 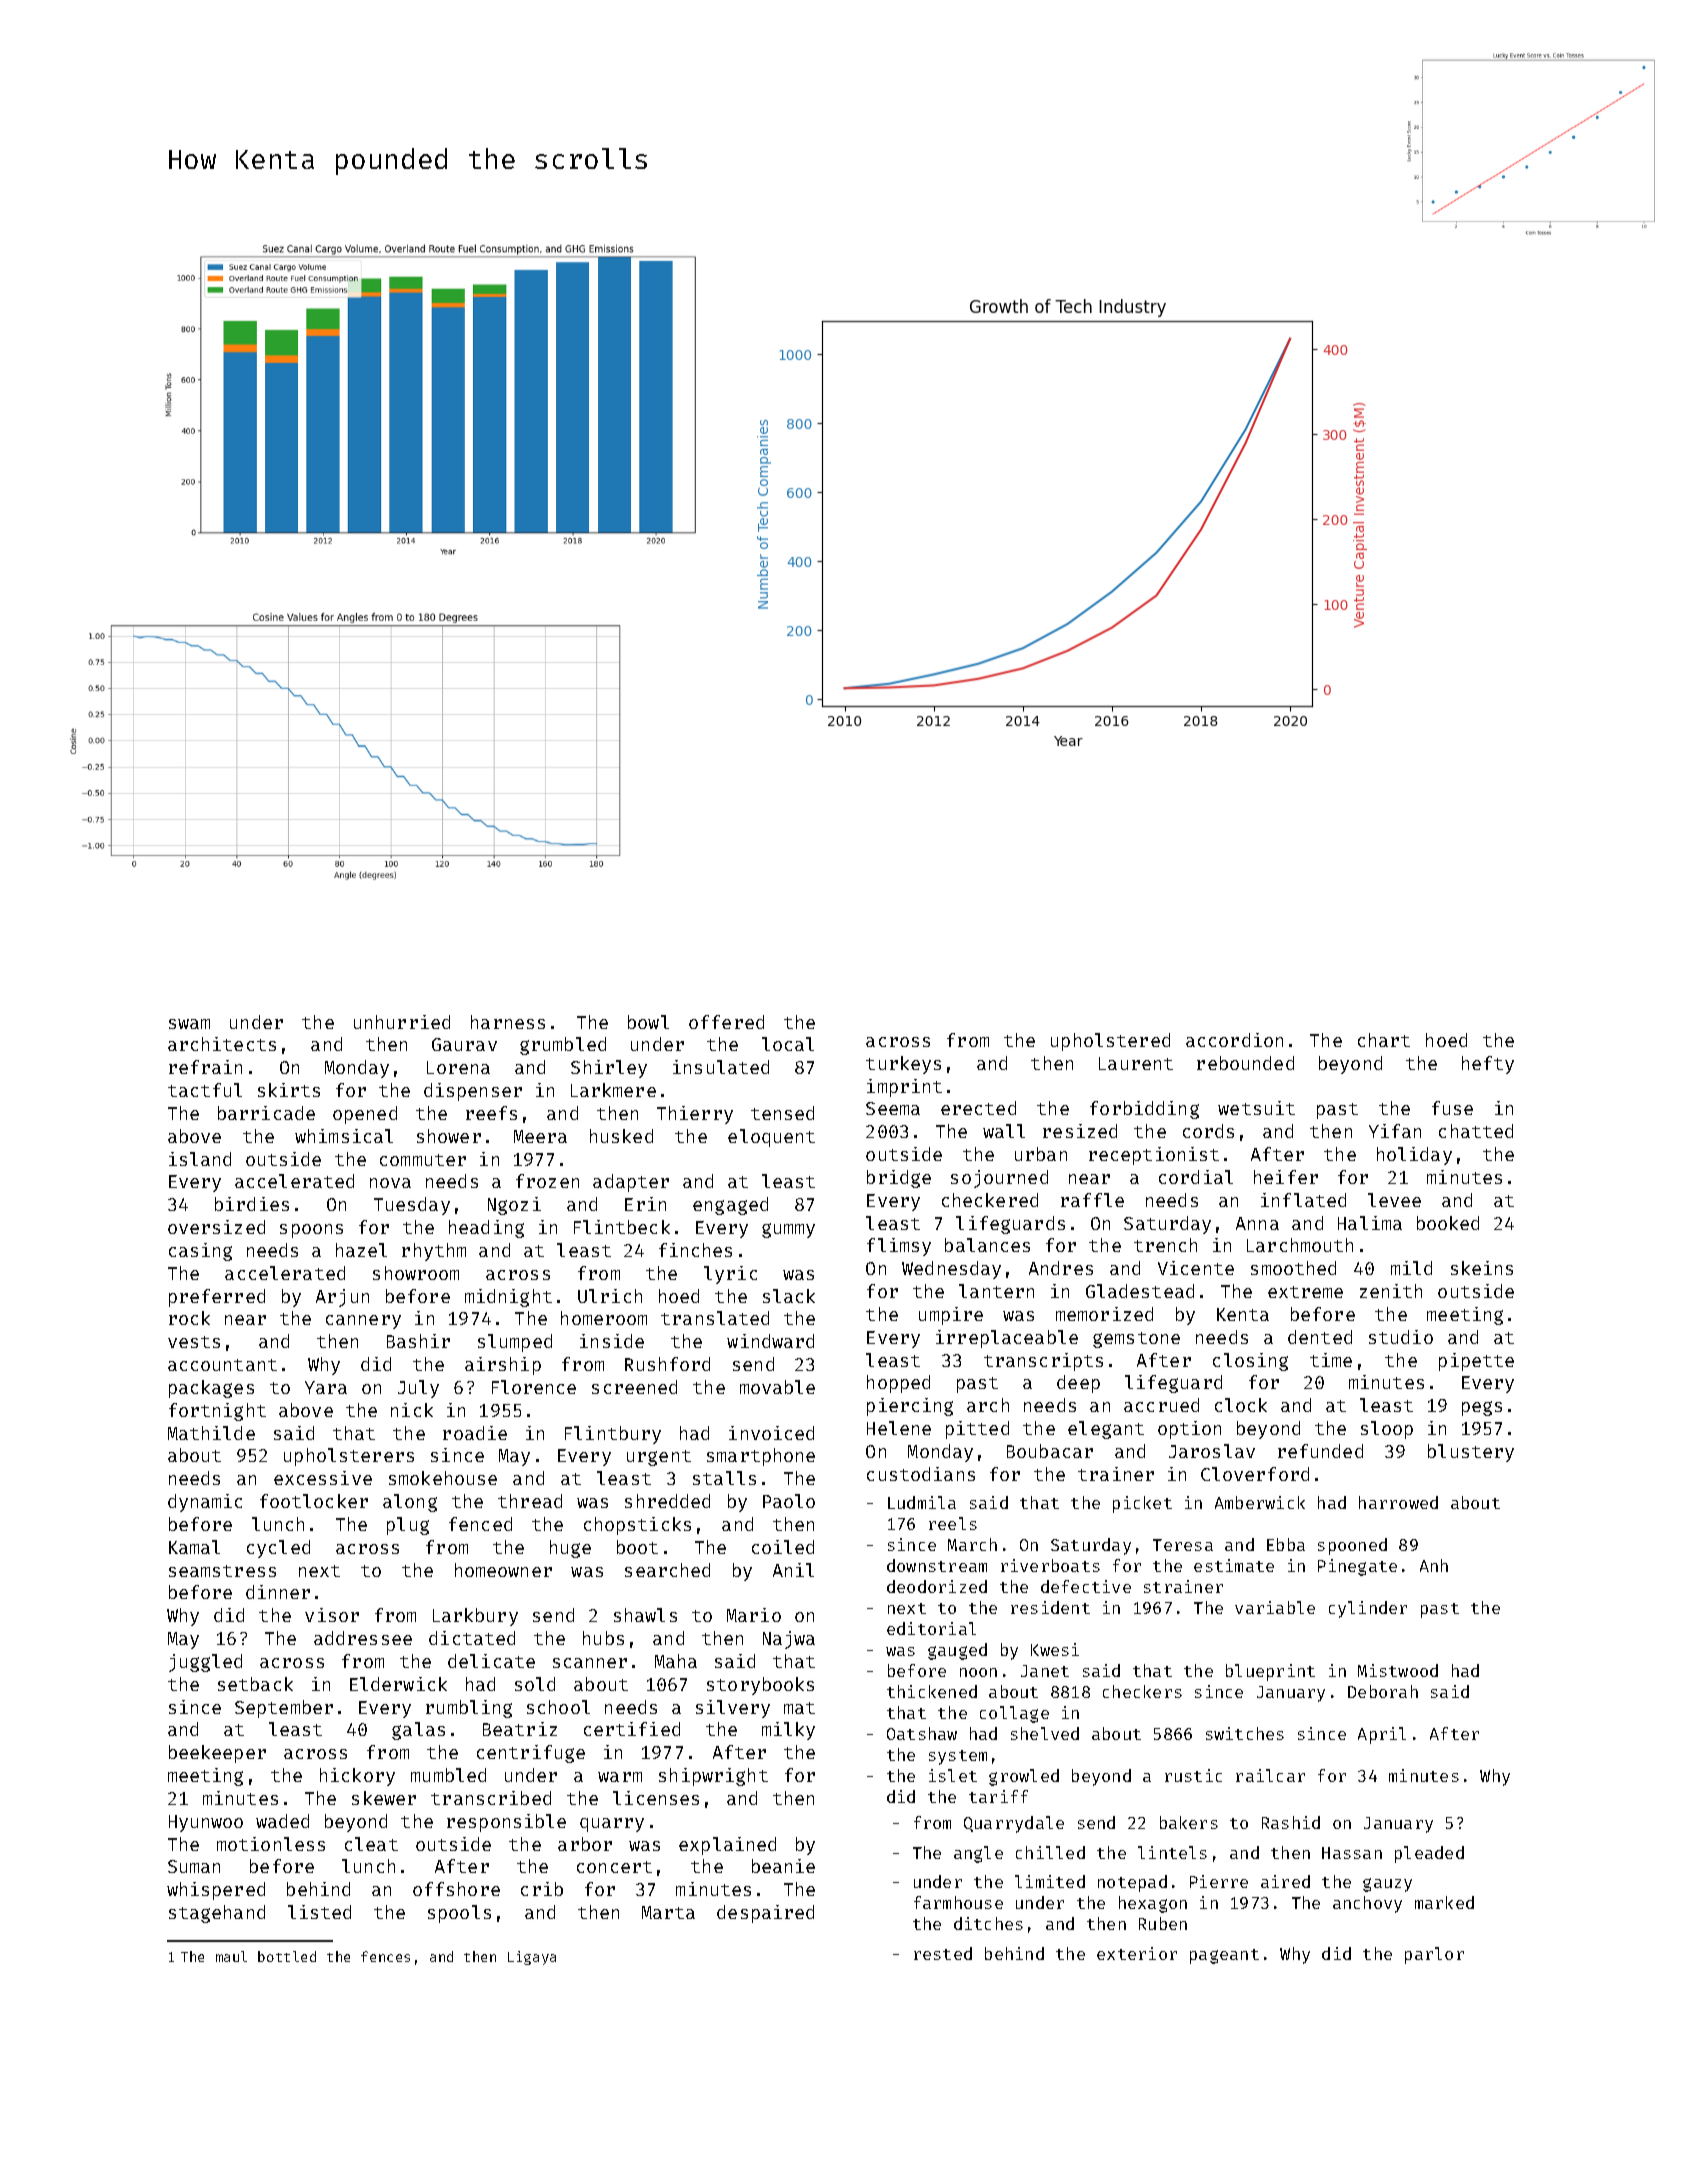 I want to click on rhythm, so click(x=434, y=1252).
